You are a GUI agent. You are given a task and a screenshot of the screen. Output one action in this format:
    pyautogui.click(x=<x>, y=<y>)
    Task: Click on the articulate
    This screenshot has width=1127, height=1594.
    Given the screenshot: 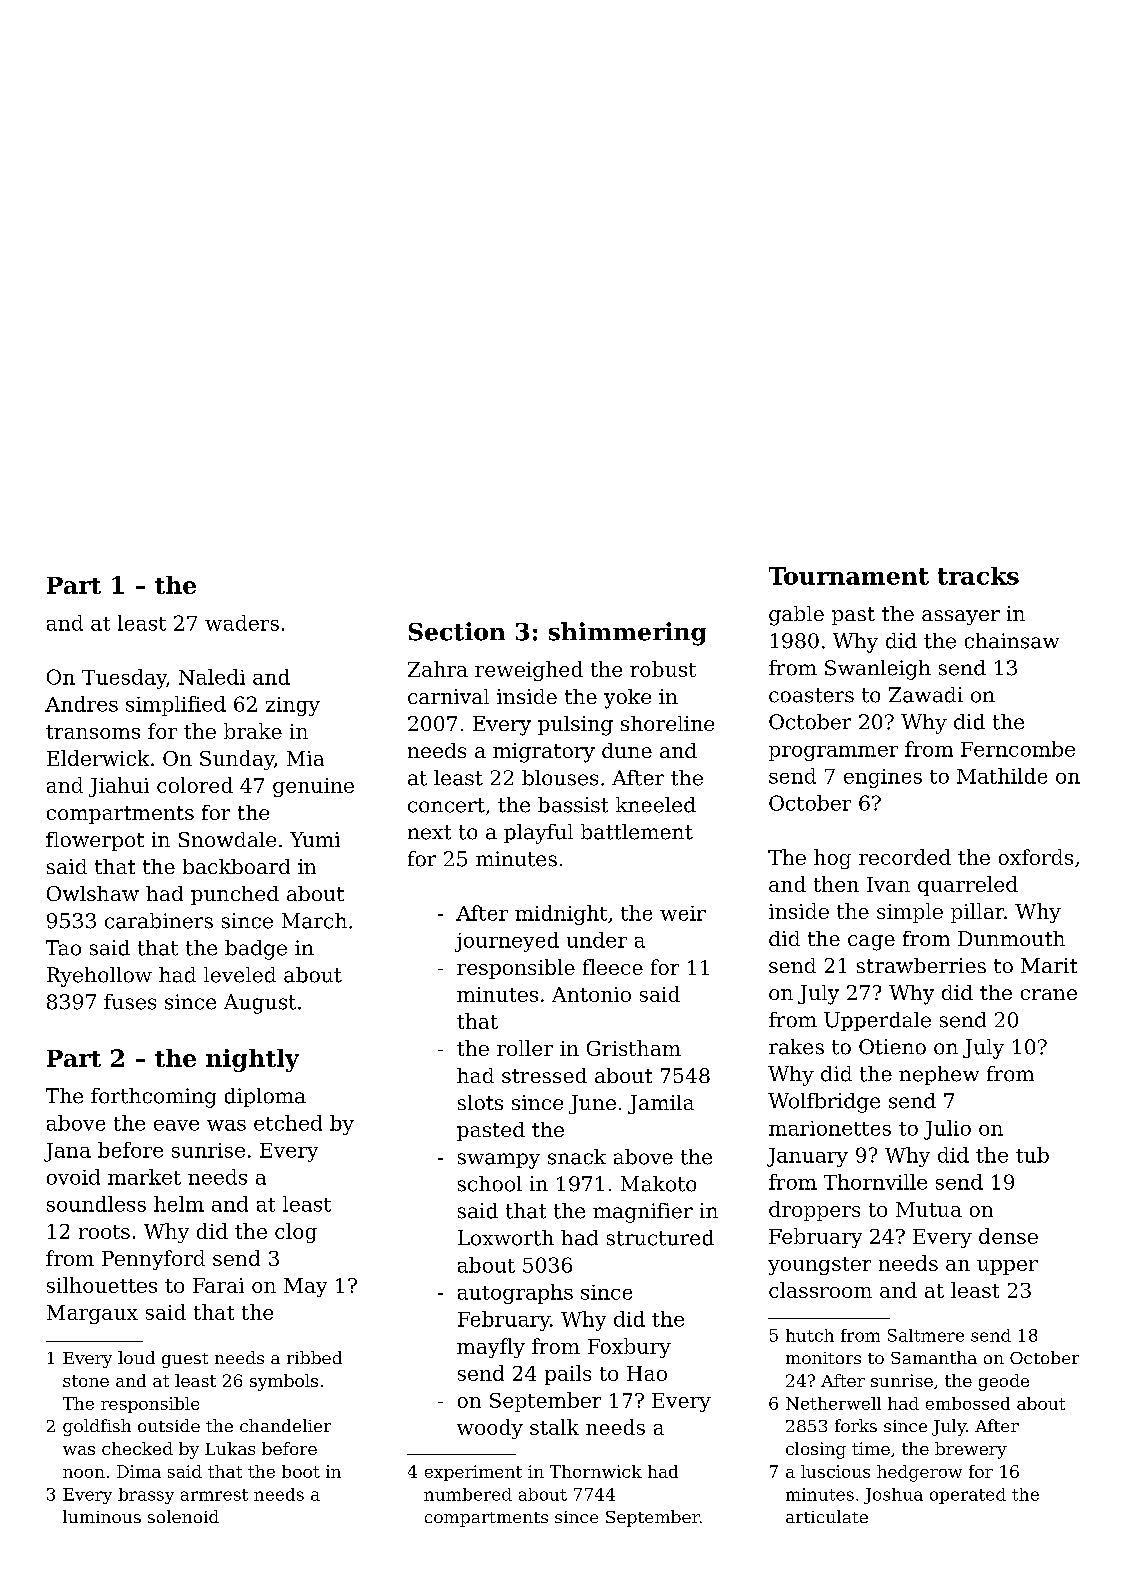 What is the action you would take?
    pyautogui.click(x=827, y=1516)
